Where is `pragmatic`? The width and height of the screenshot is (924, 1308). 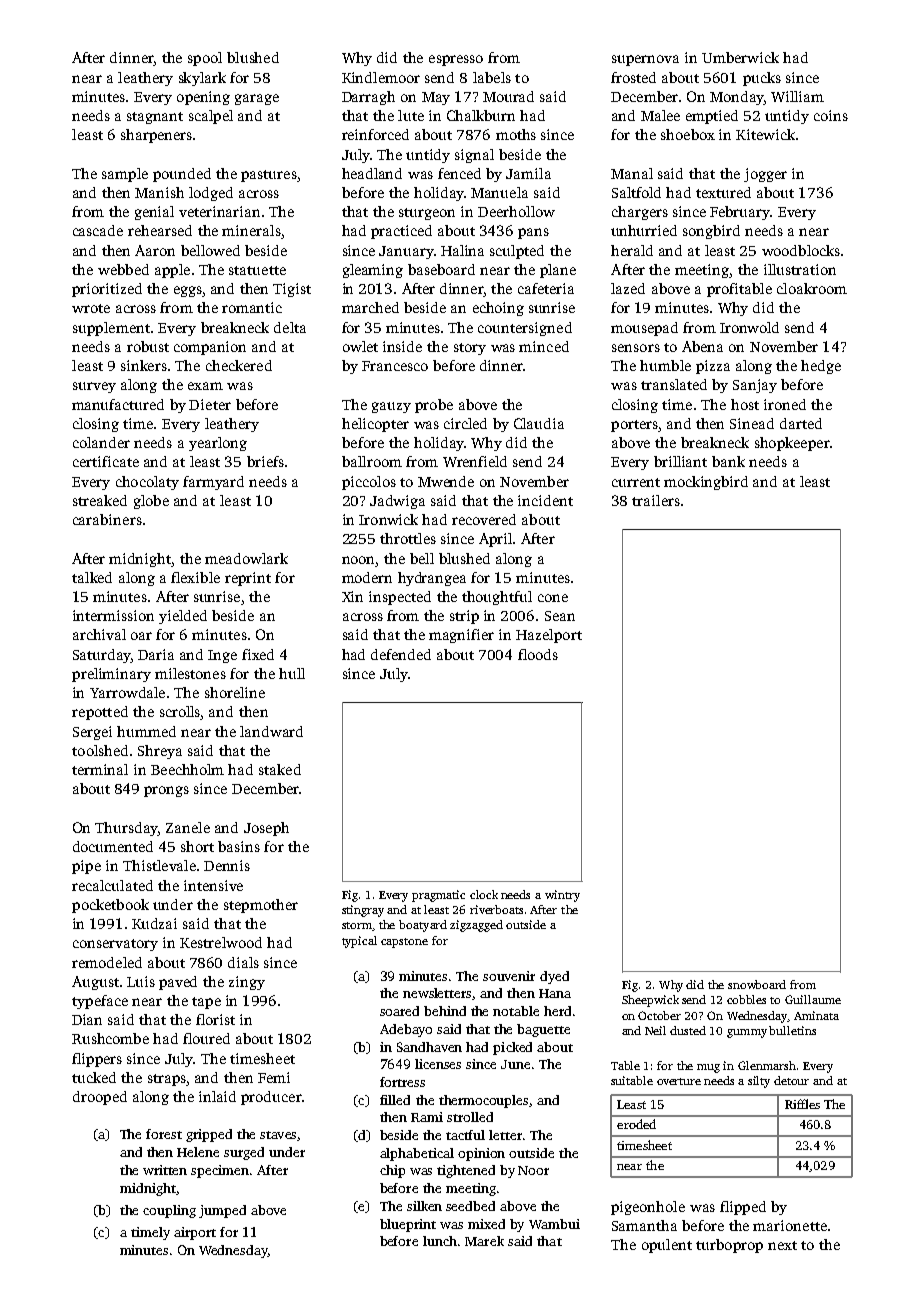 pragmatic is located at coordinates (438, 896).
